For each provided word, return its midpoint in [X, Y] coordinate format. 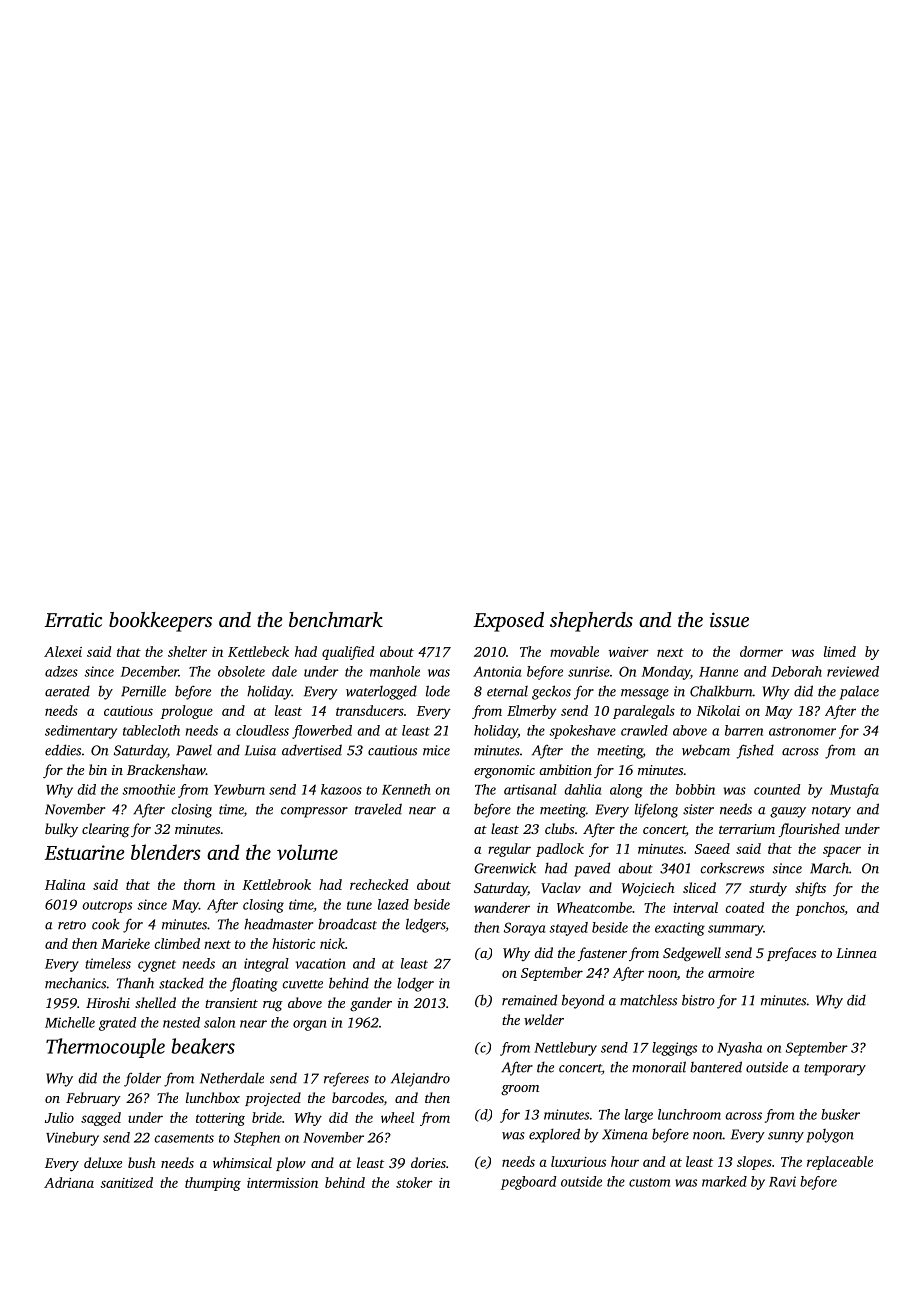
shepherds [591, 622]
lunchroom [689, 1114]
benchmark [336, 619]
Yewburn [239, 789]
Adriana [69, 1182]
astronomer [802, 731]
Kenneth [406, 789]
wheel [397, 1117]
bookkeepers [160, 622]
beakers [203, 1046]
